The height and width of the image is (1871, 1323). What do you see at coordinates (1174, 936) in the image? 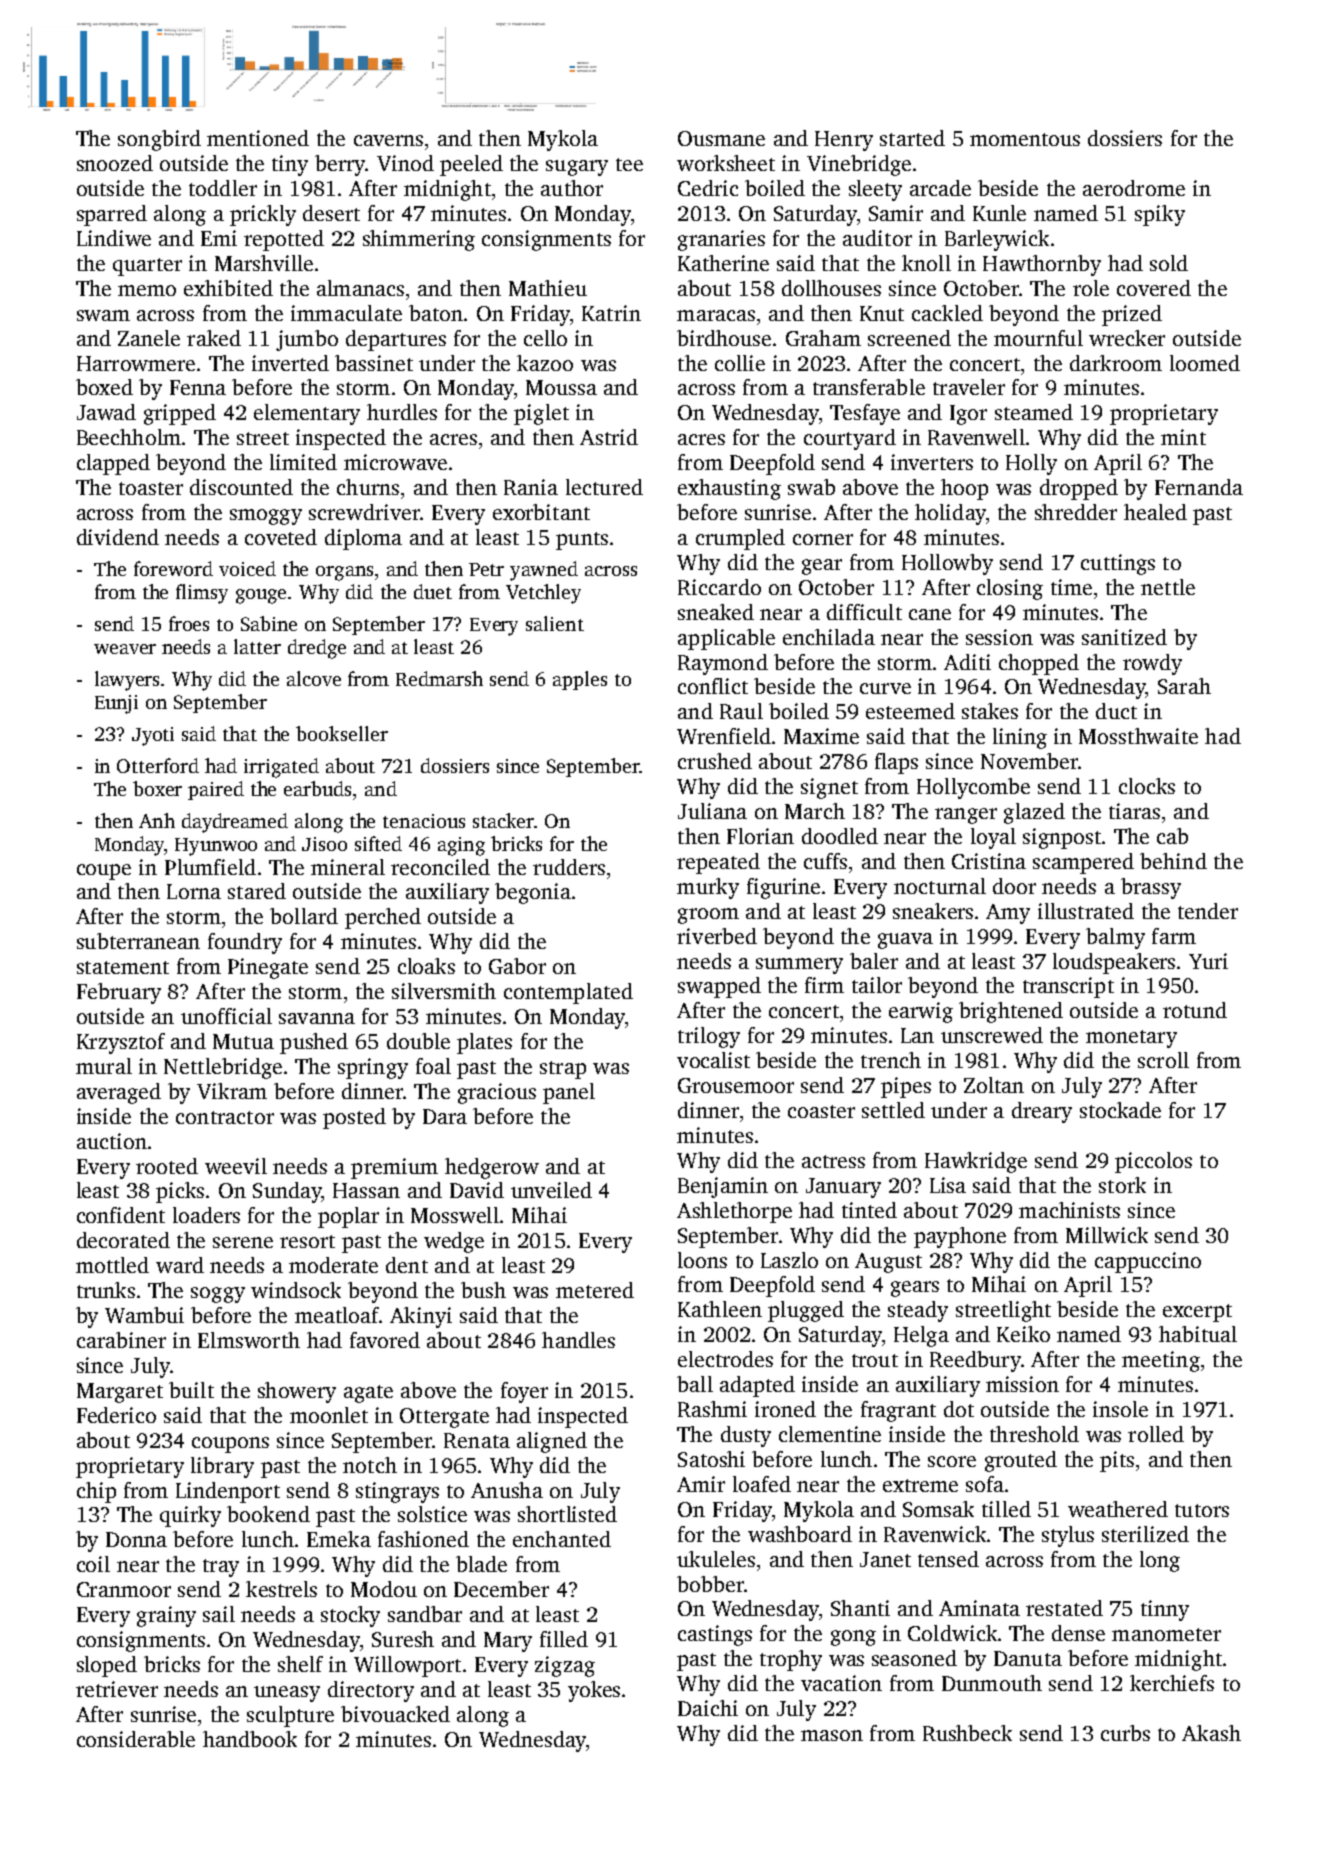
I see `farm` at bounding box center [1174, 936].
